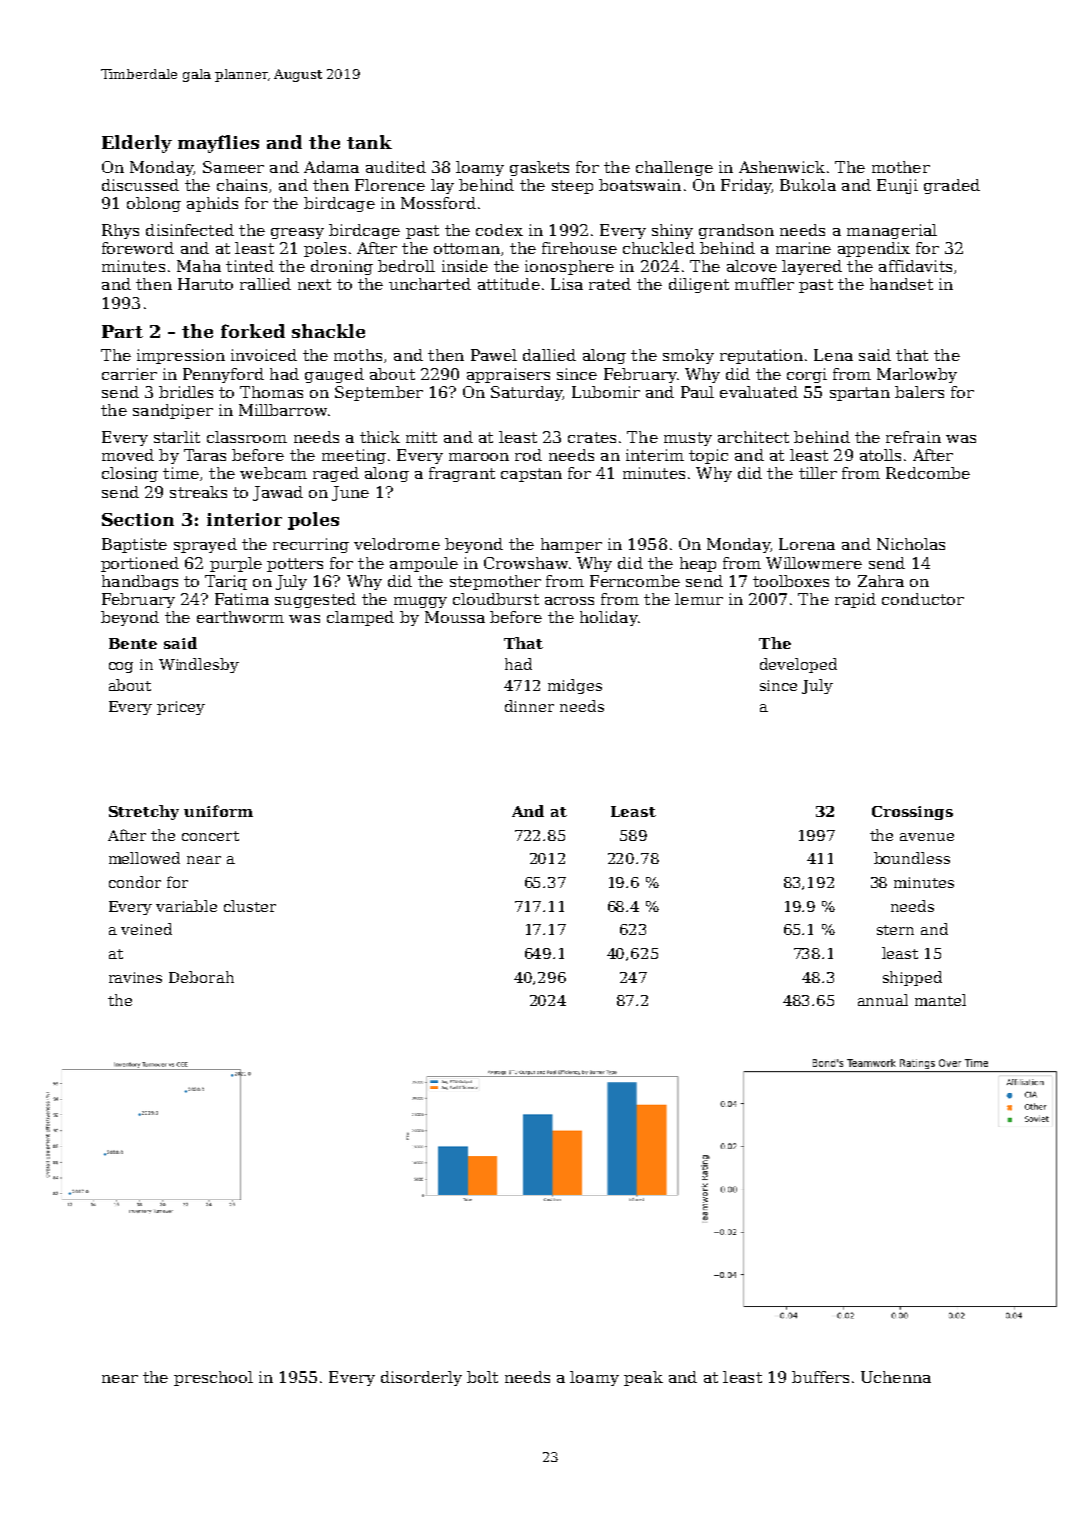 The image size is (1083, 1531). I want to click on mantel, so click(940, 1000).
